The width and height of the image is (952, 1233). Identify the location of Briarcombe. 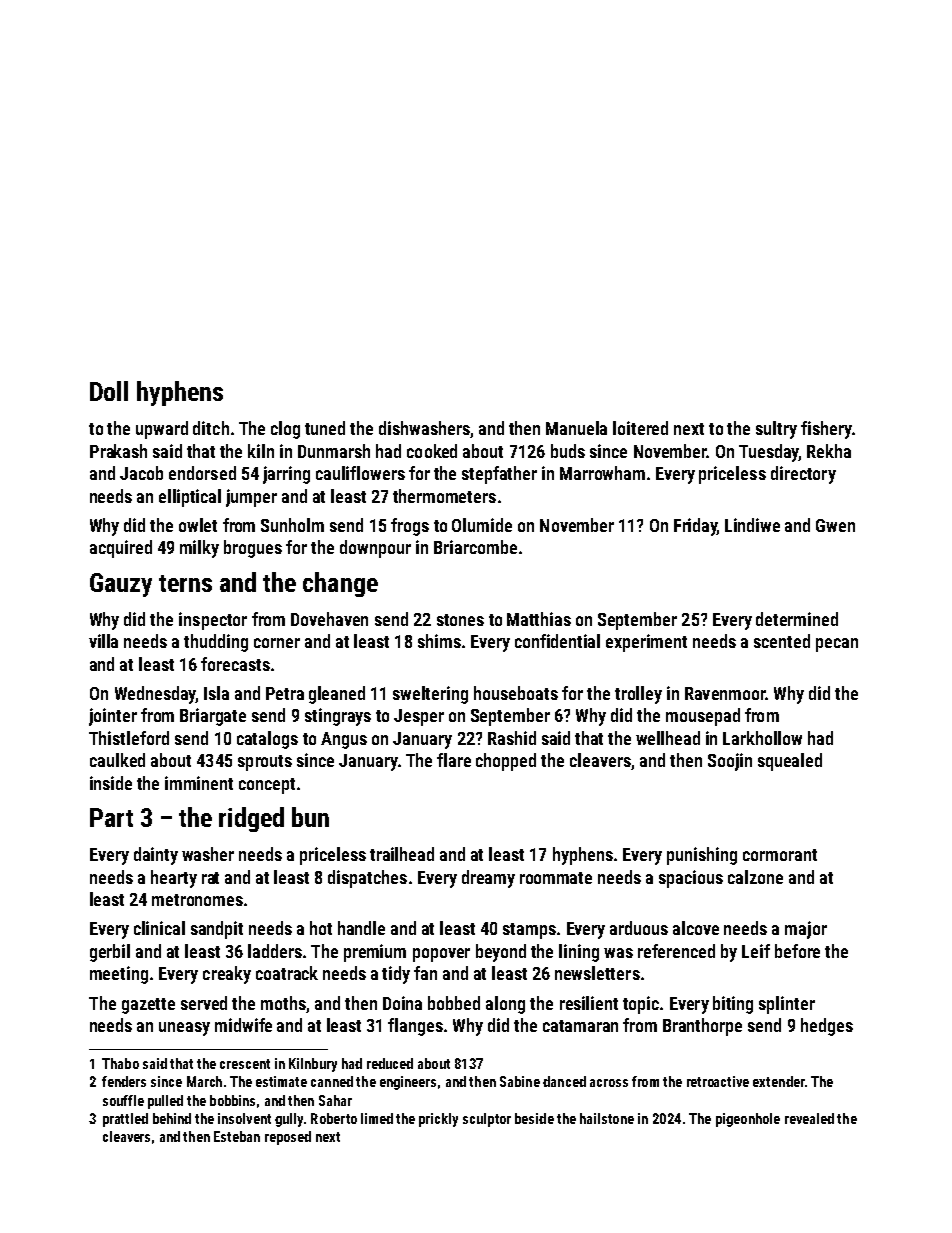
(475, 547).
